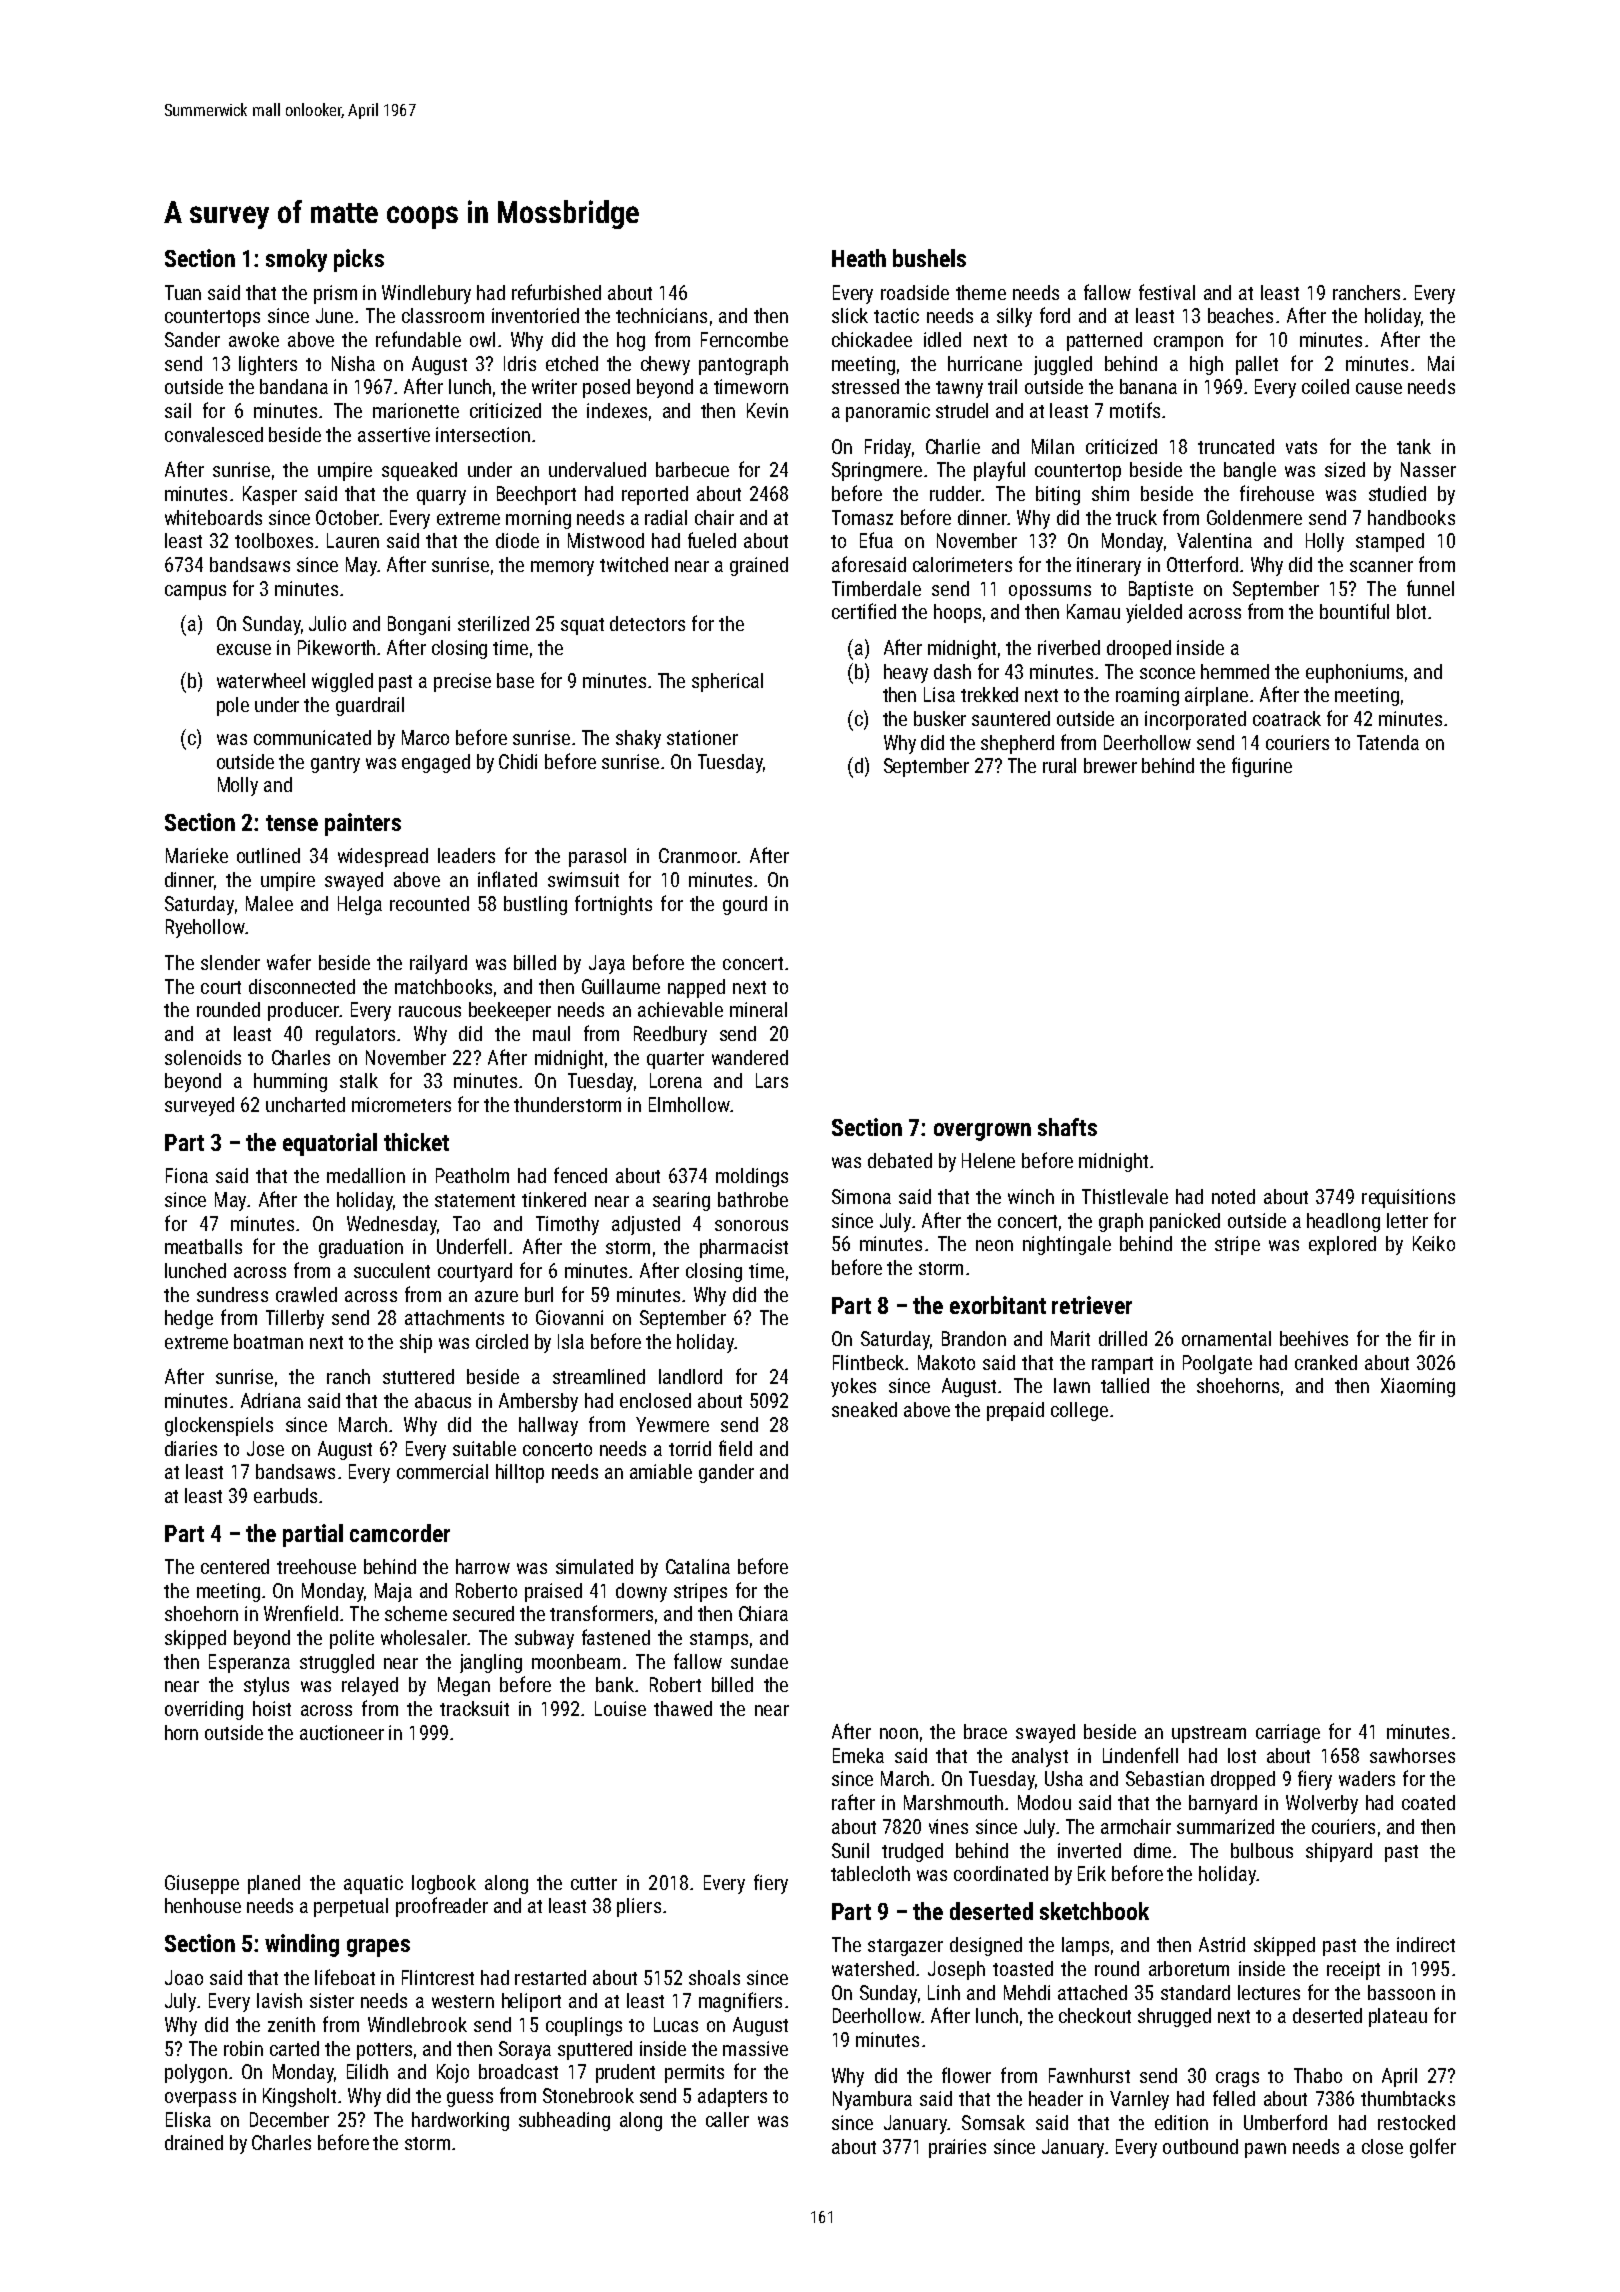  What do you see at coordinates (187, 1175) in the image?
I see `Fiona` at bounding box center [187, 1175].
